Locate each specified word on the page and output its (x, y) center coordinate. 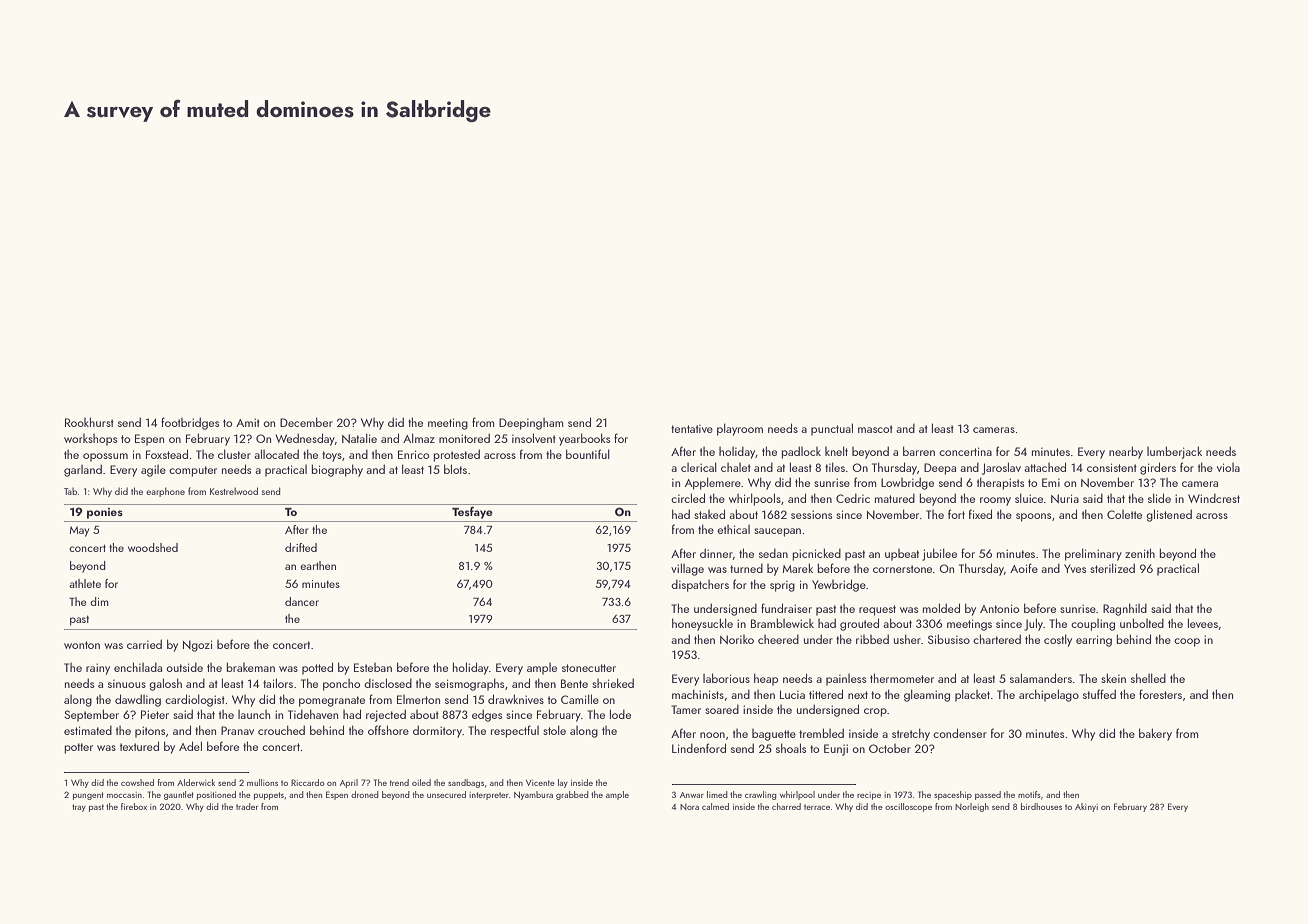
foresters (1160, 694)
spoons (1033, 517)
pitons (150, 732)
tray (79, 808)
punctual (832, 429)
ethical (733, 529)
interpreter (489, 796)
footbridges (190, 423)
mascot (875, 429)
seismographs (469, 684)
